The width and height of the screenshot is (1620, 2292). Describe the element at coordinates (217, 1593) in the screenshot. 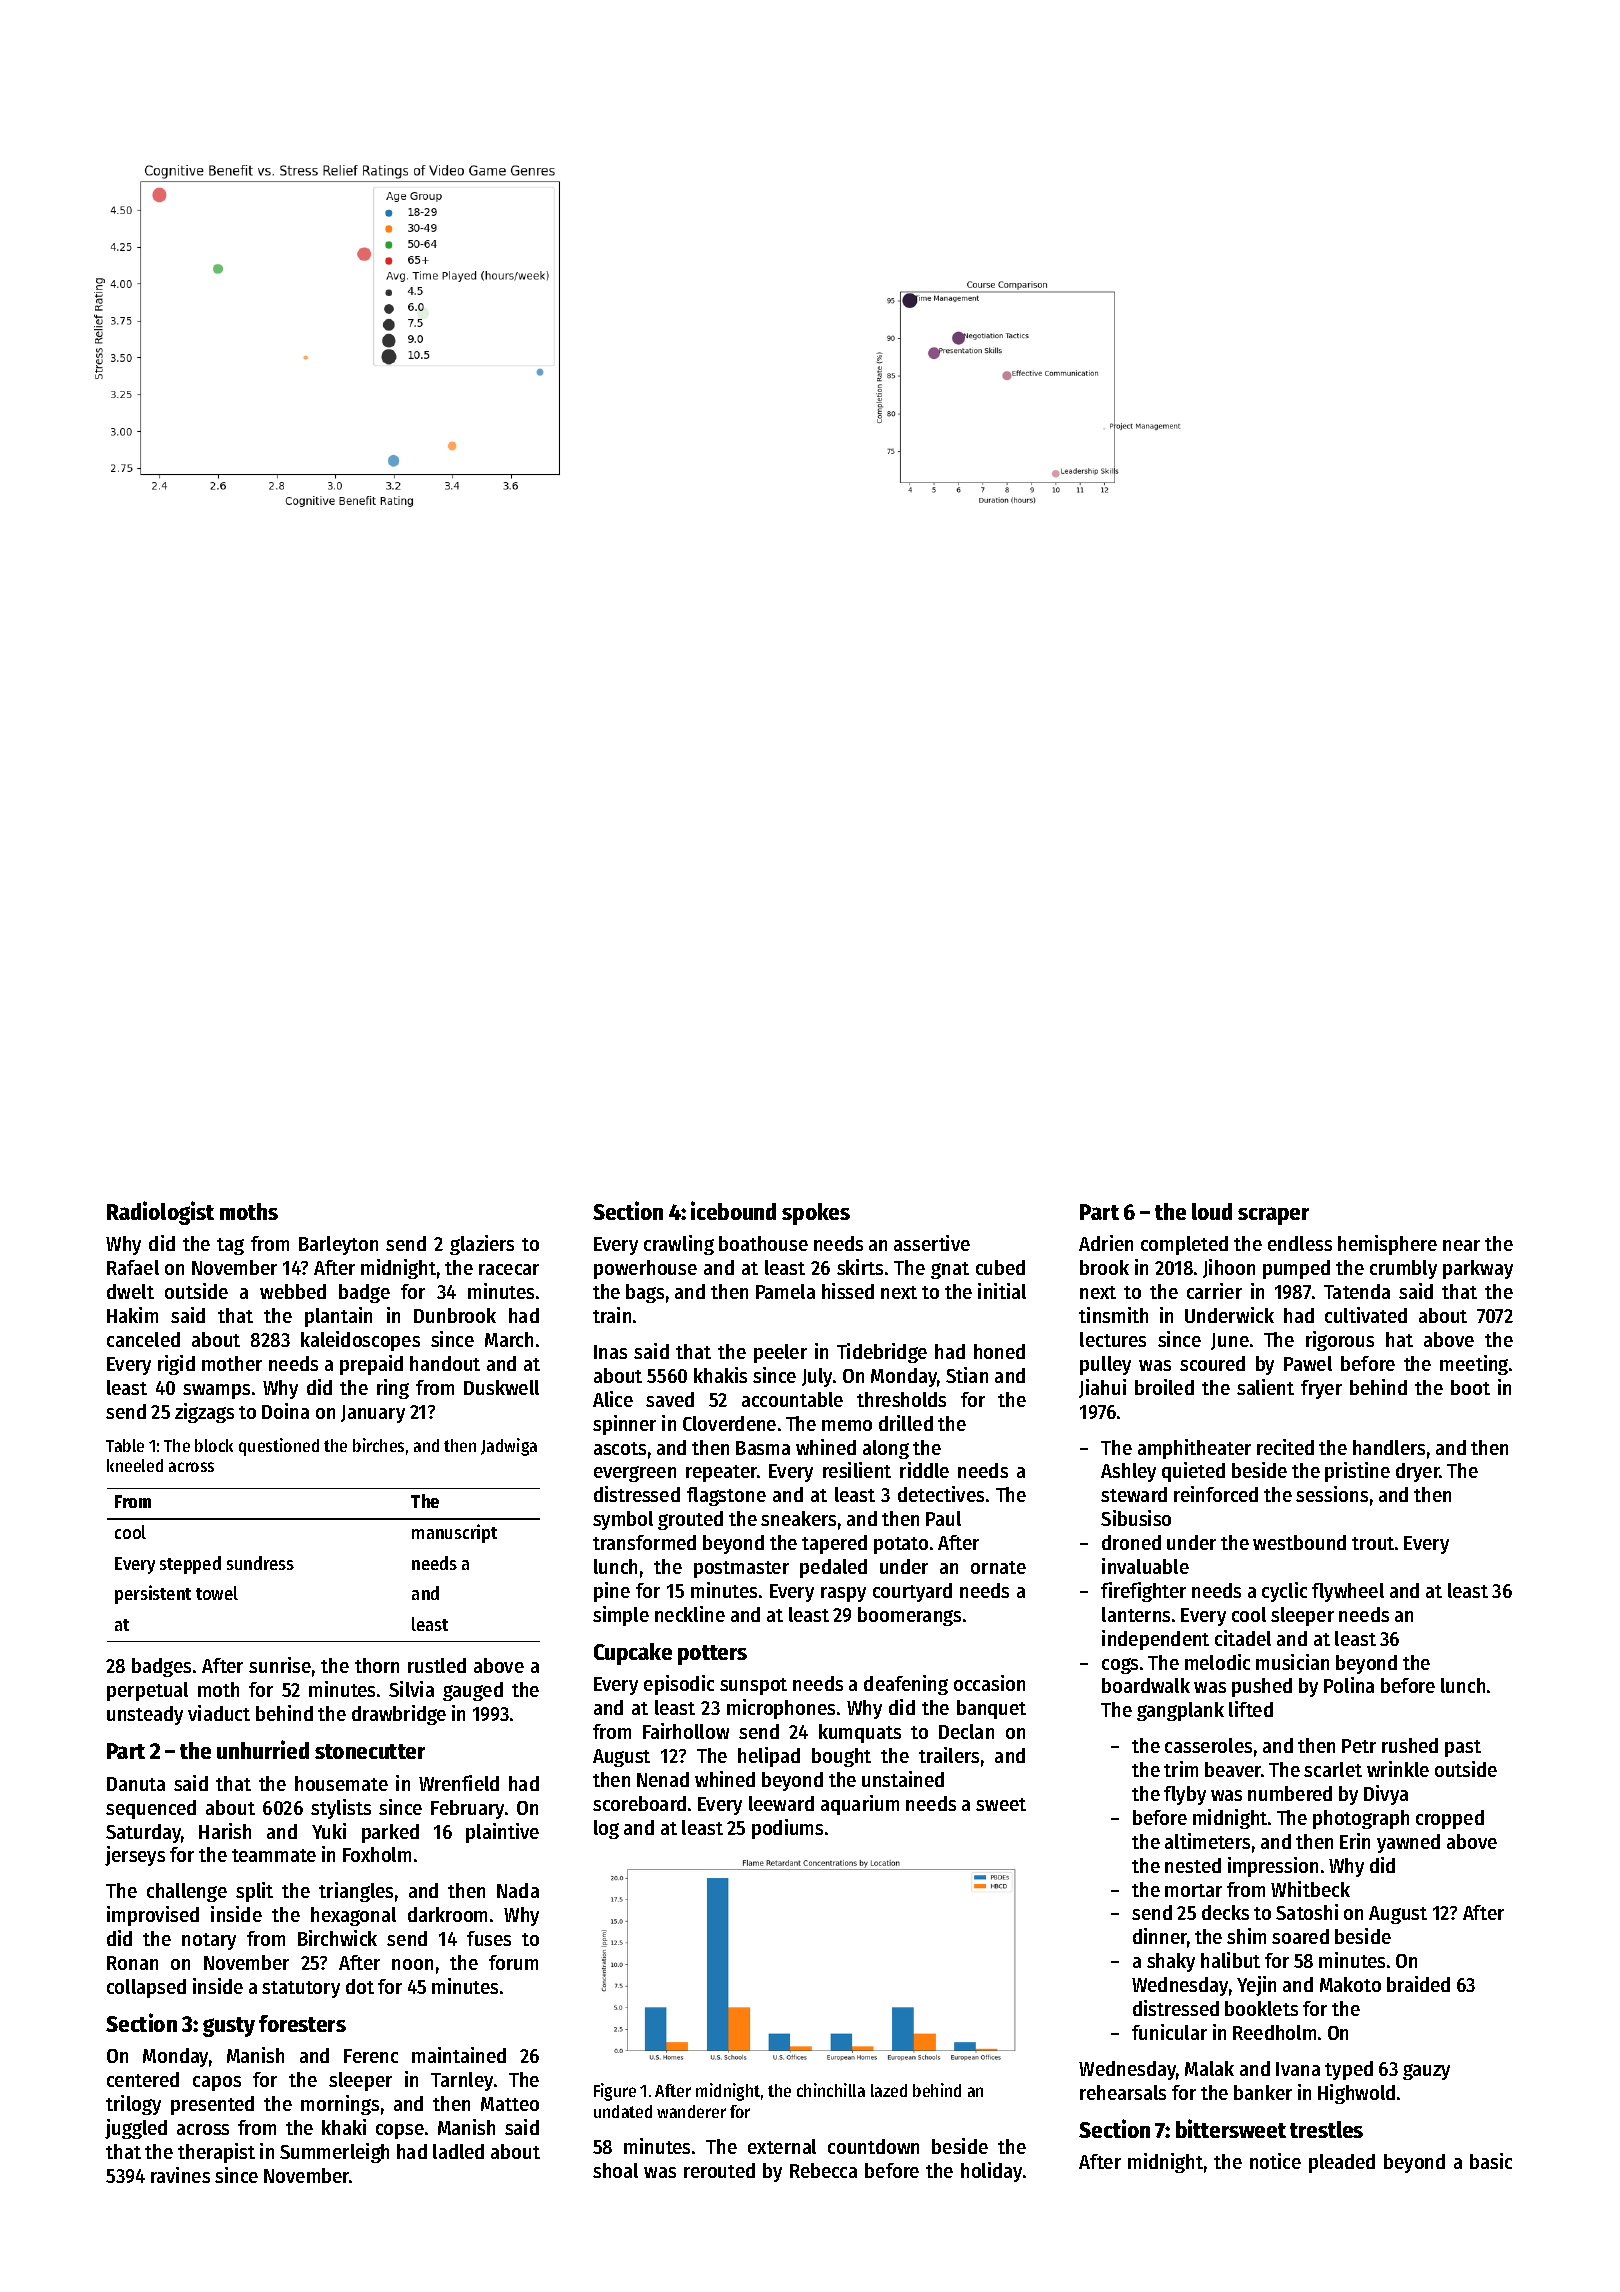

I see `towel` at that location.
